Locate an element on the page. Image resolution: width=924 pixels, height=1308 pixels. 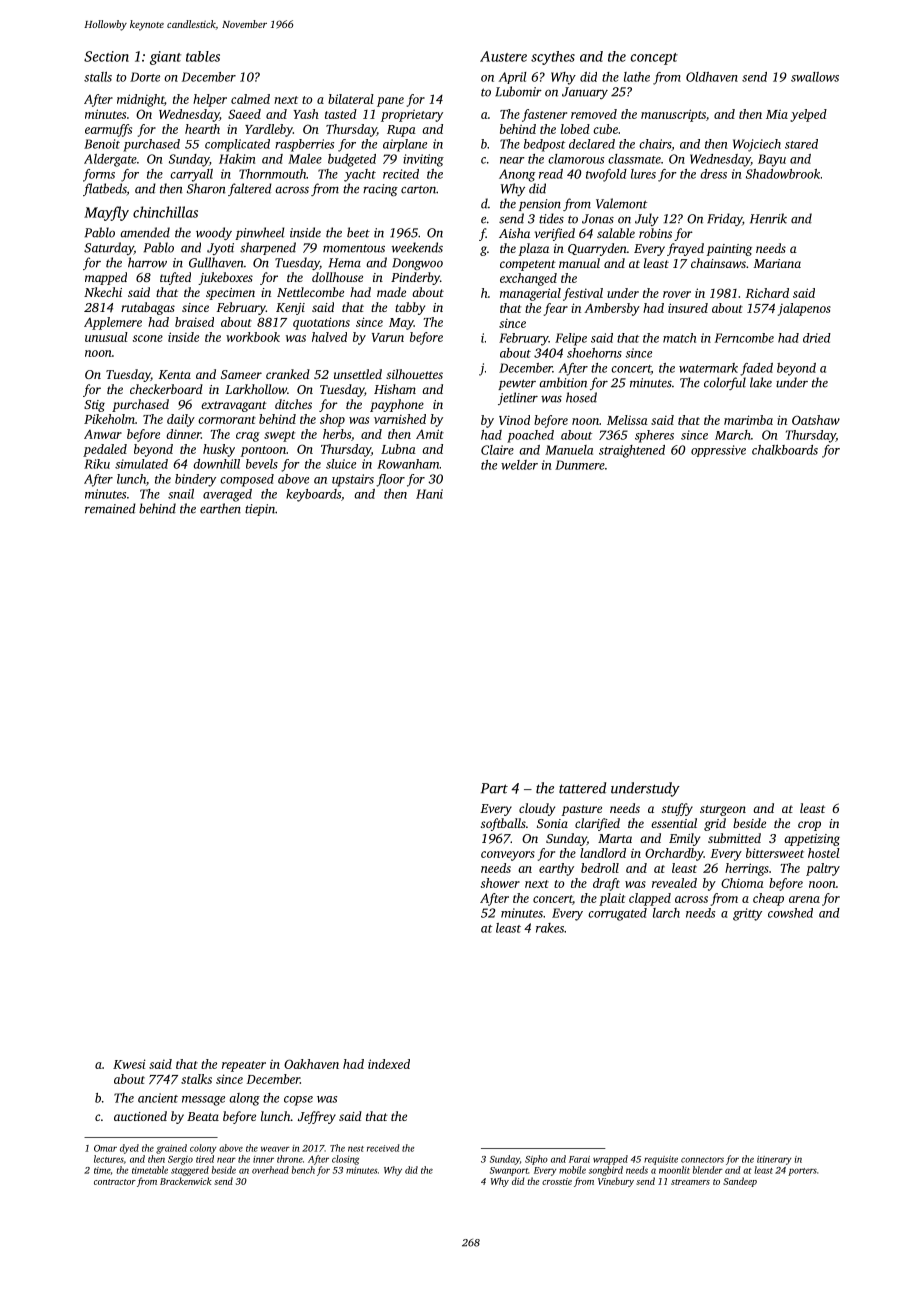
shoehorns is located at coordinates (594, 353).
